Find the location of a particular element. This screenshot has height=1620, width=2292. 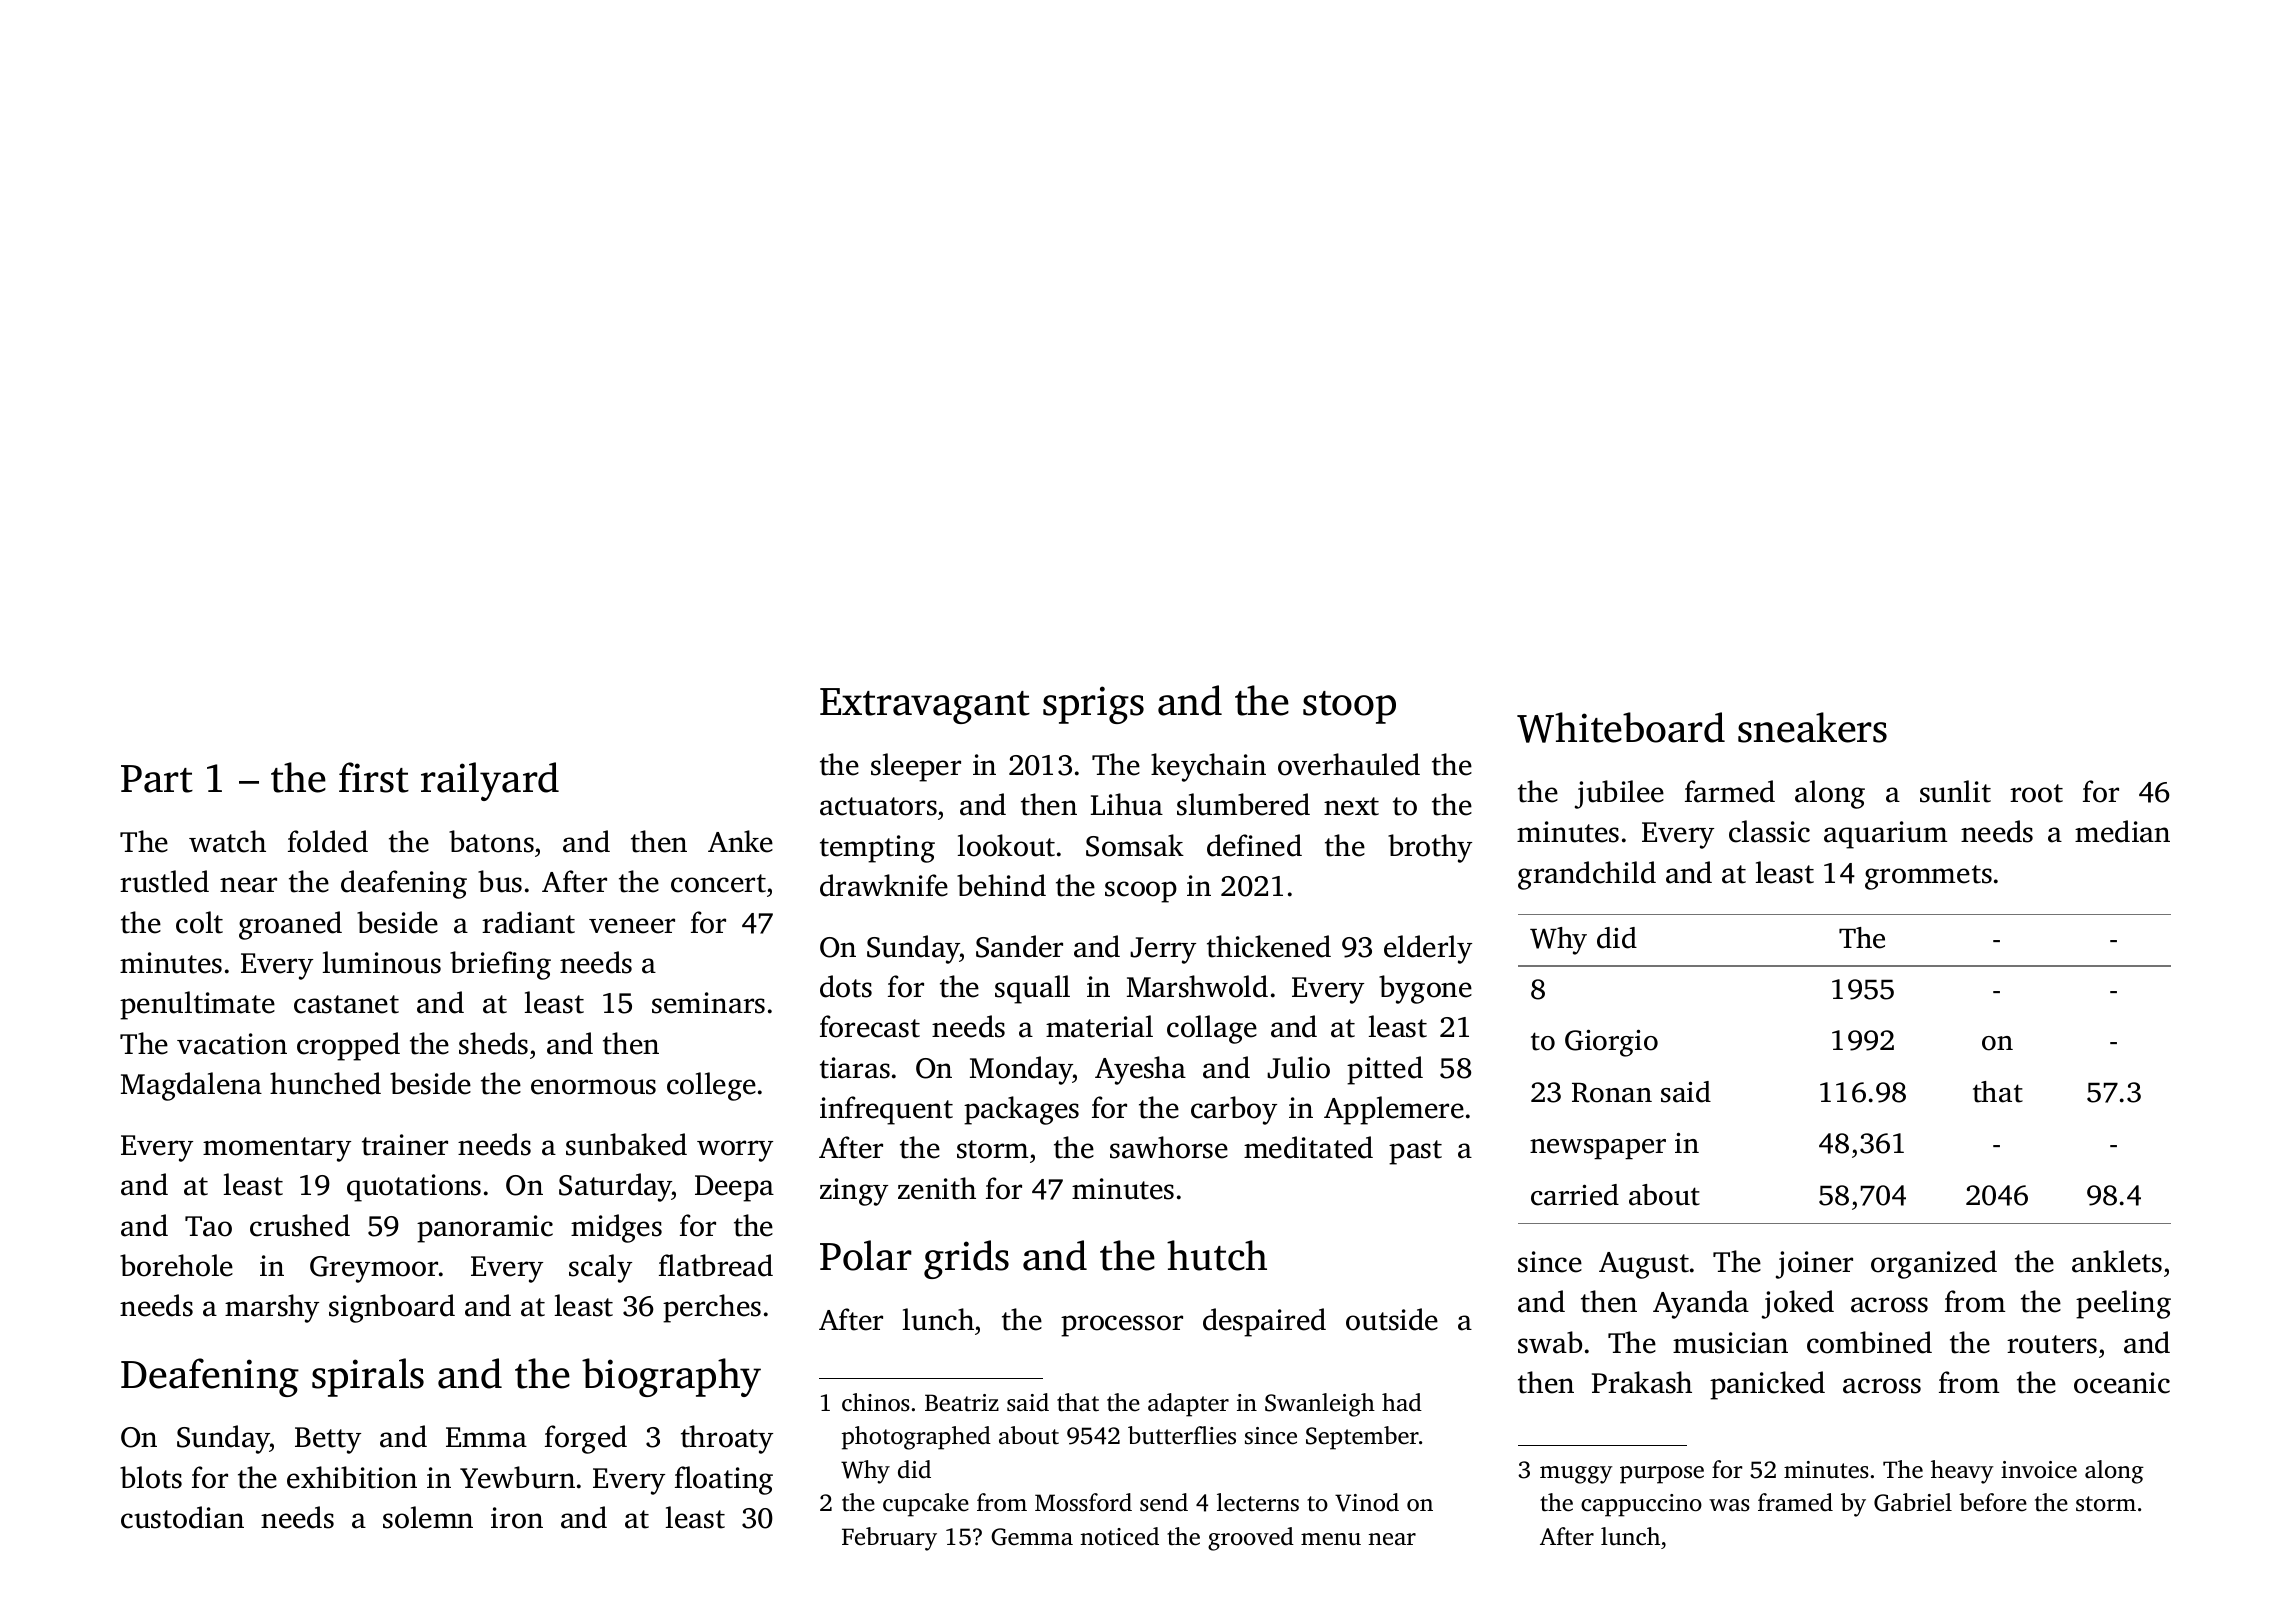

August is located at coordinates (1644, 1265).
